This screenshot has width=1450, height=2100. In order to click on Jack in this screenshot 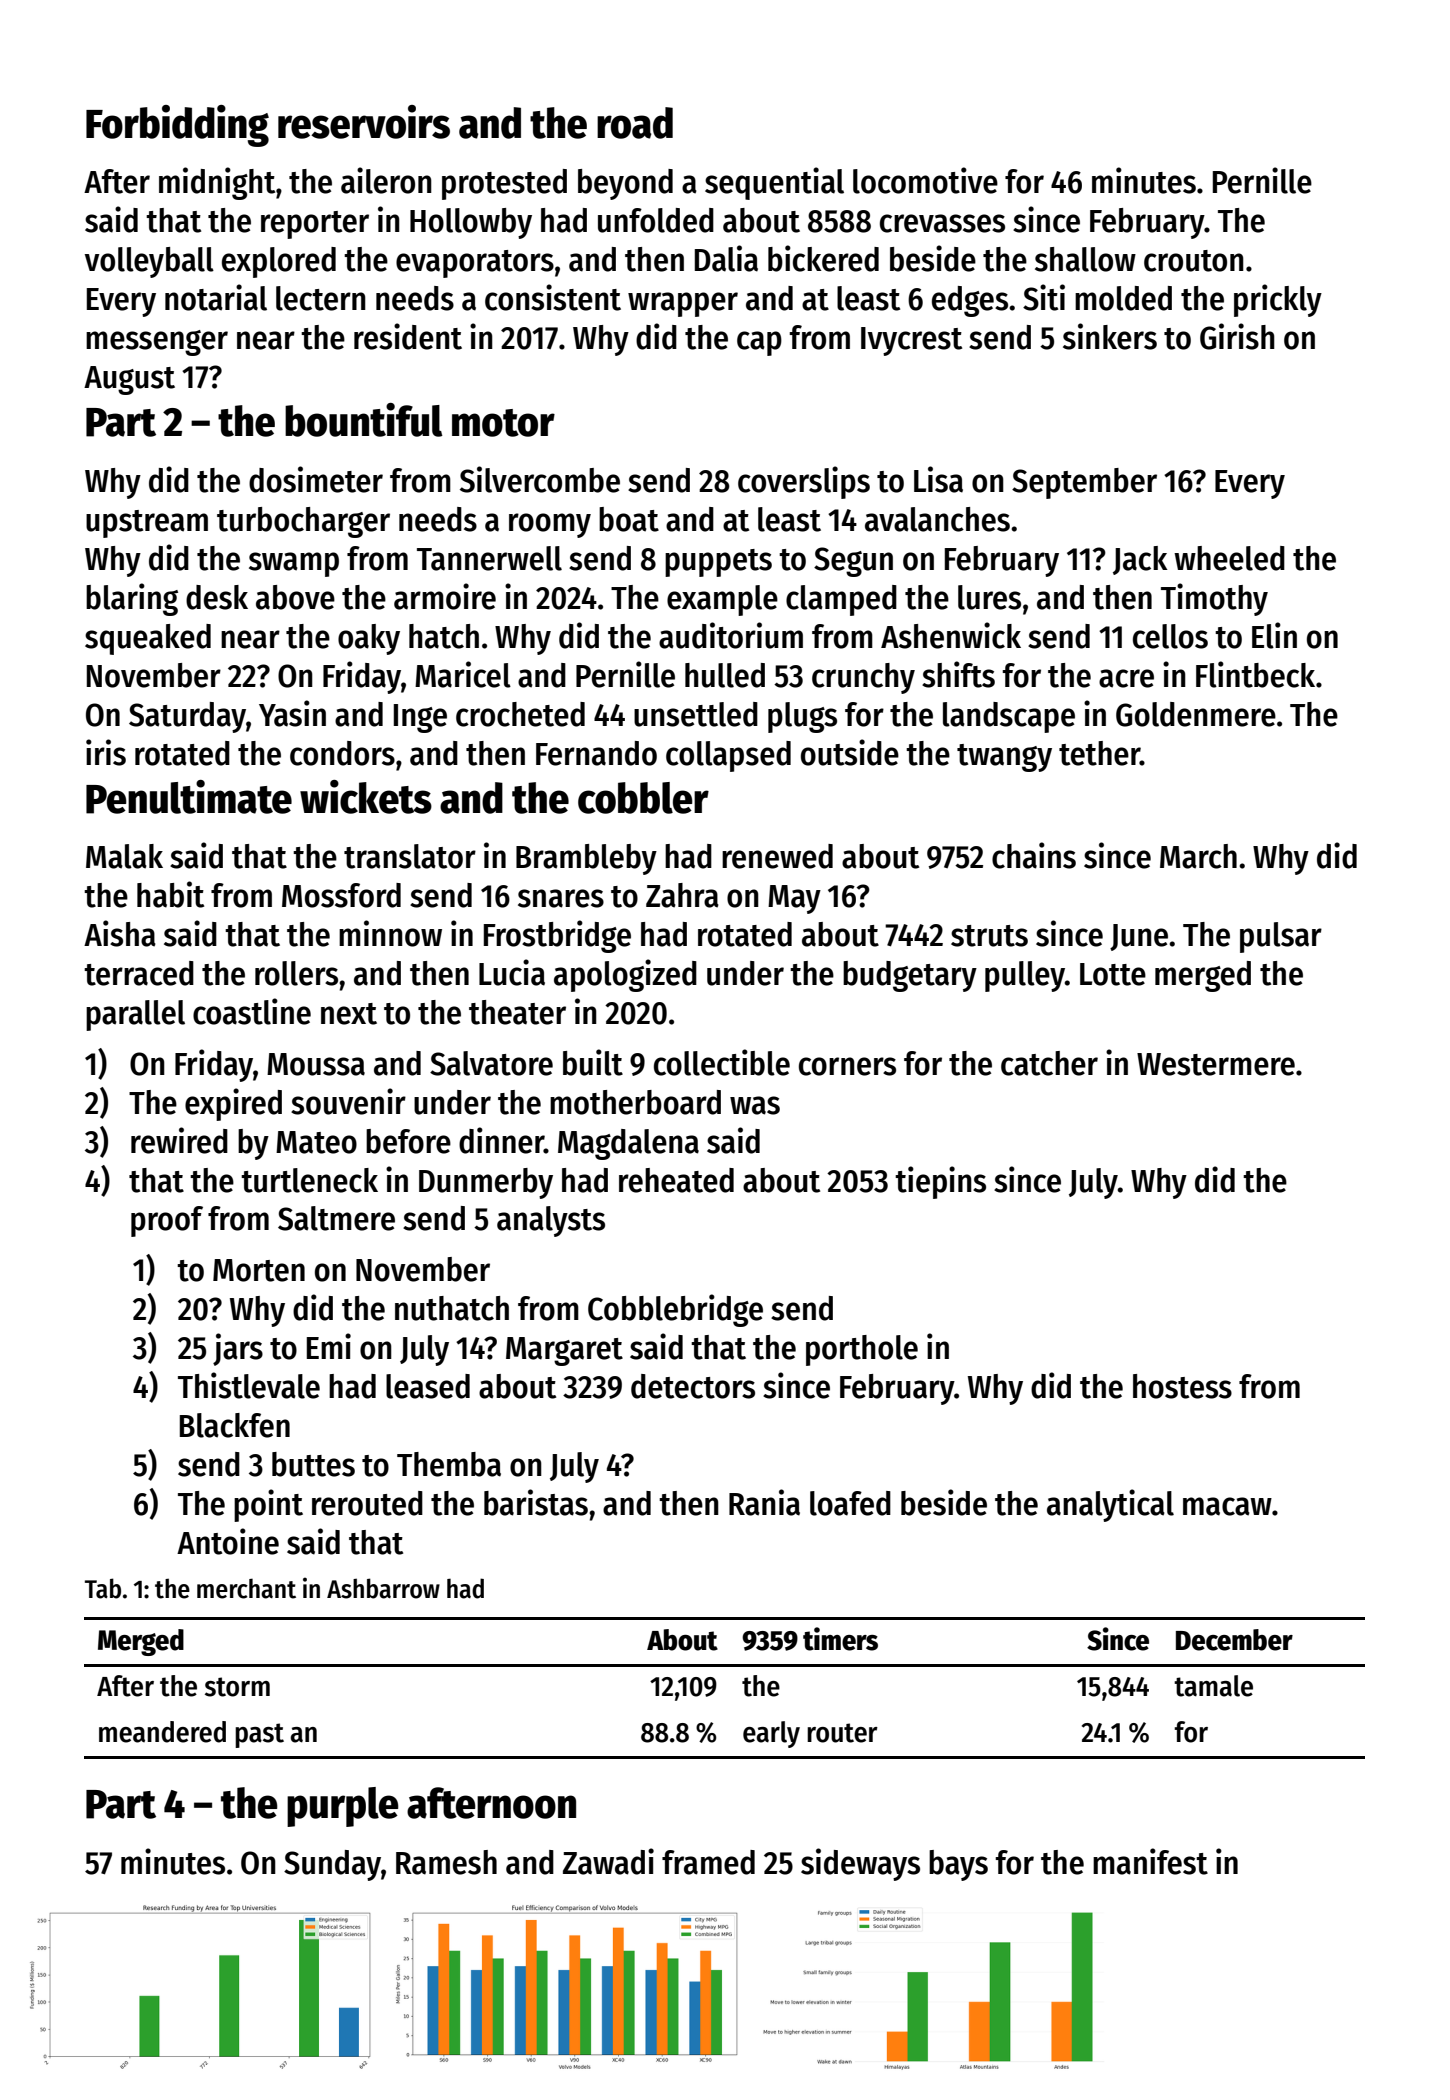, I will do `click(1140, 560)`.
